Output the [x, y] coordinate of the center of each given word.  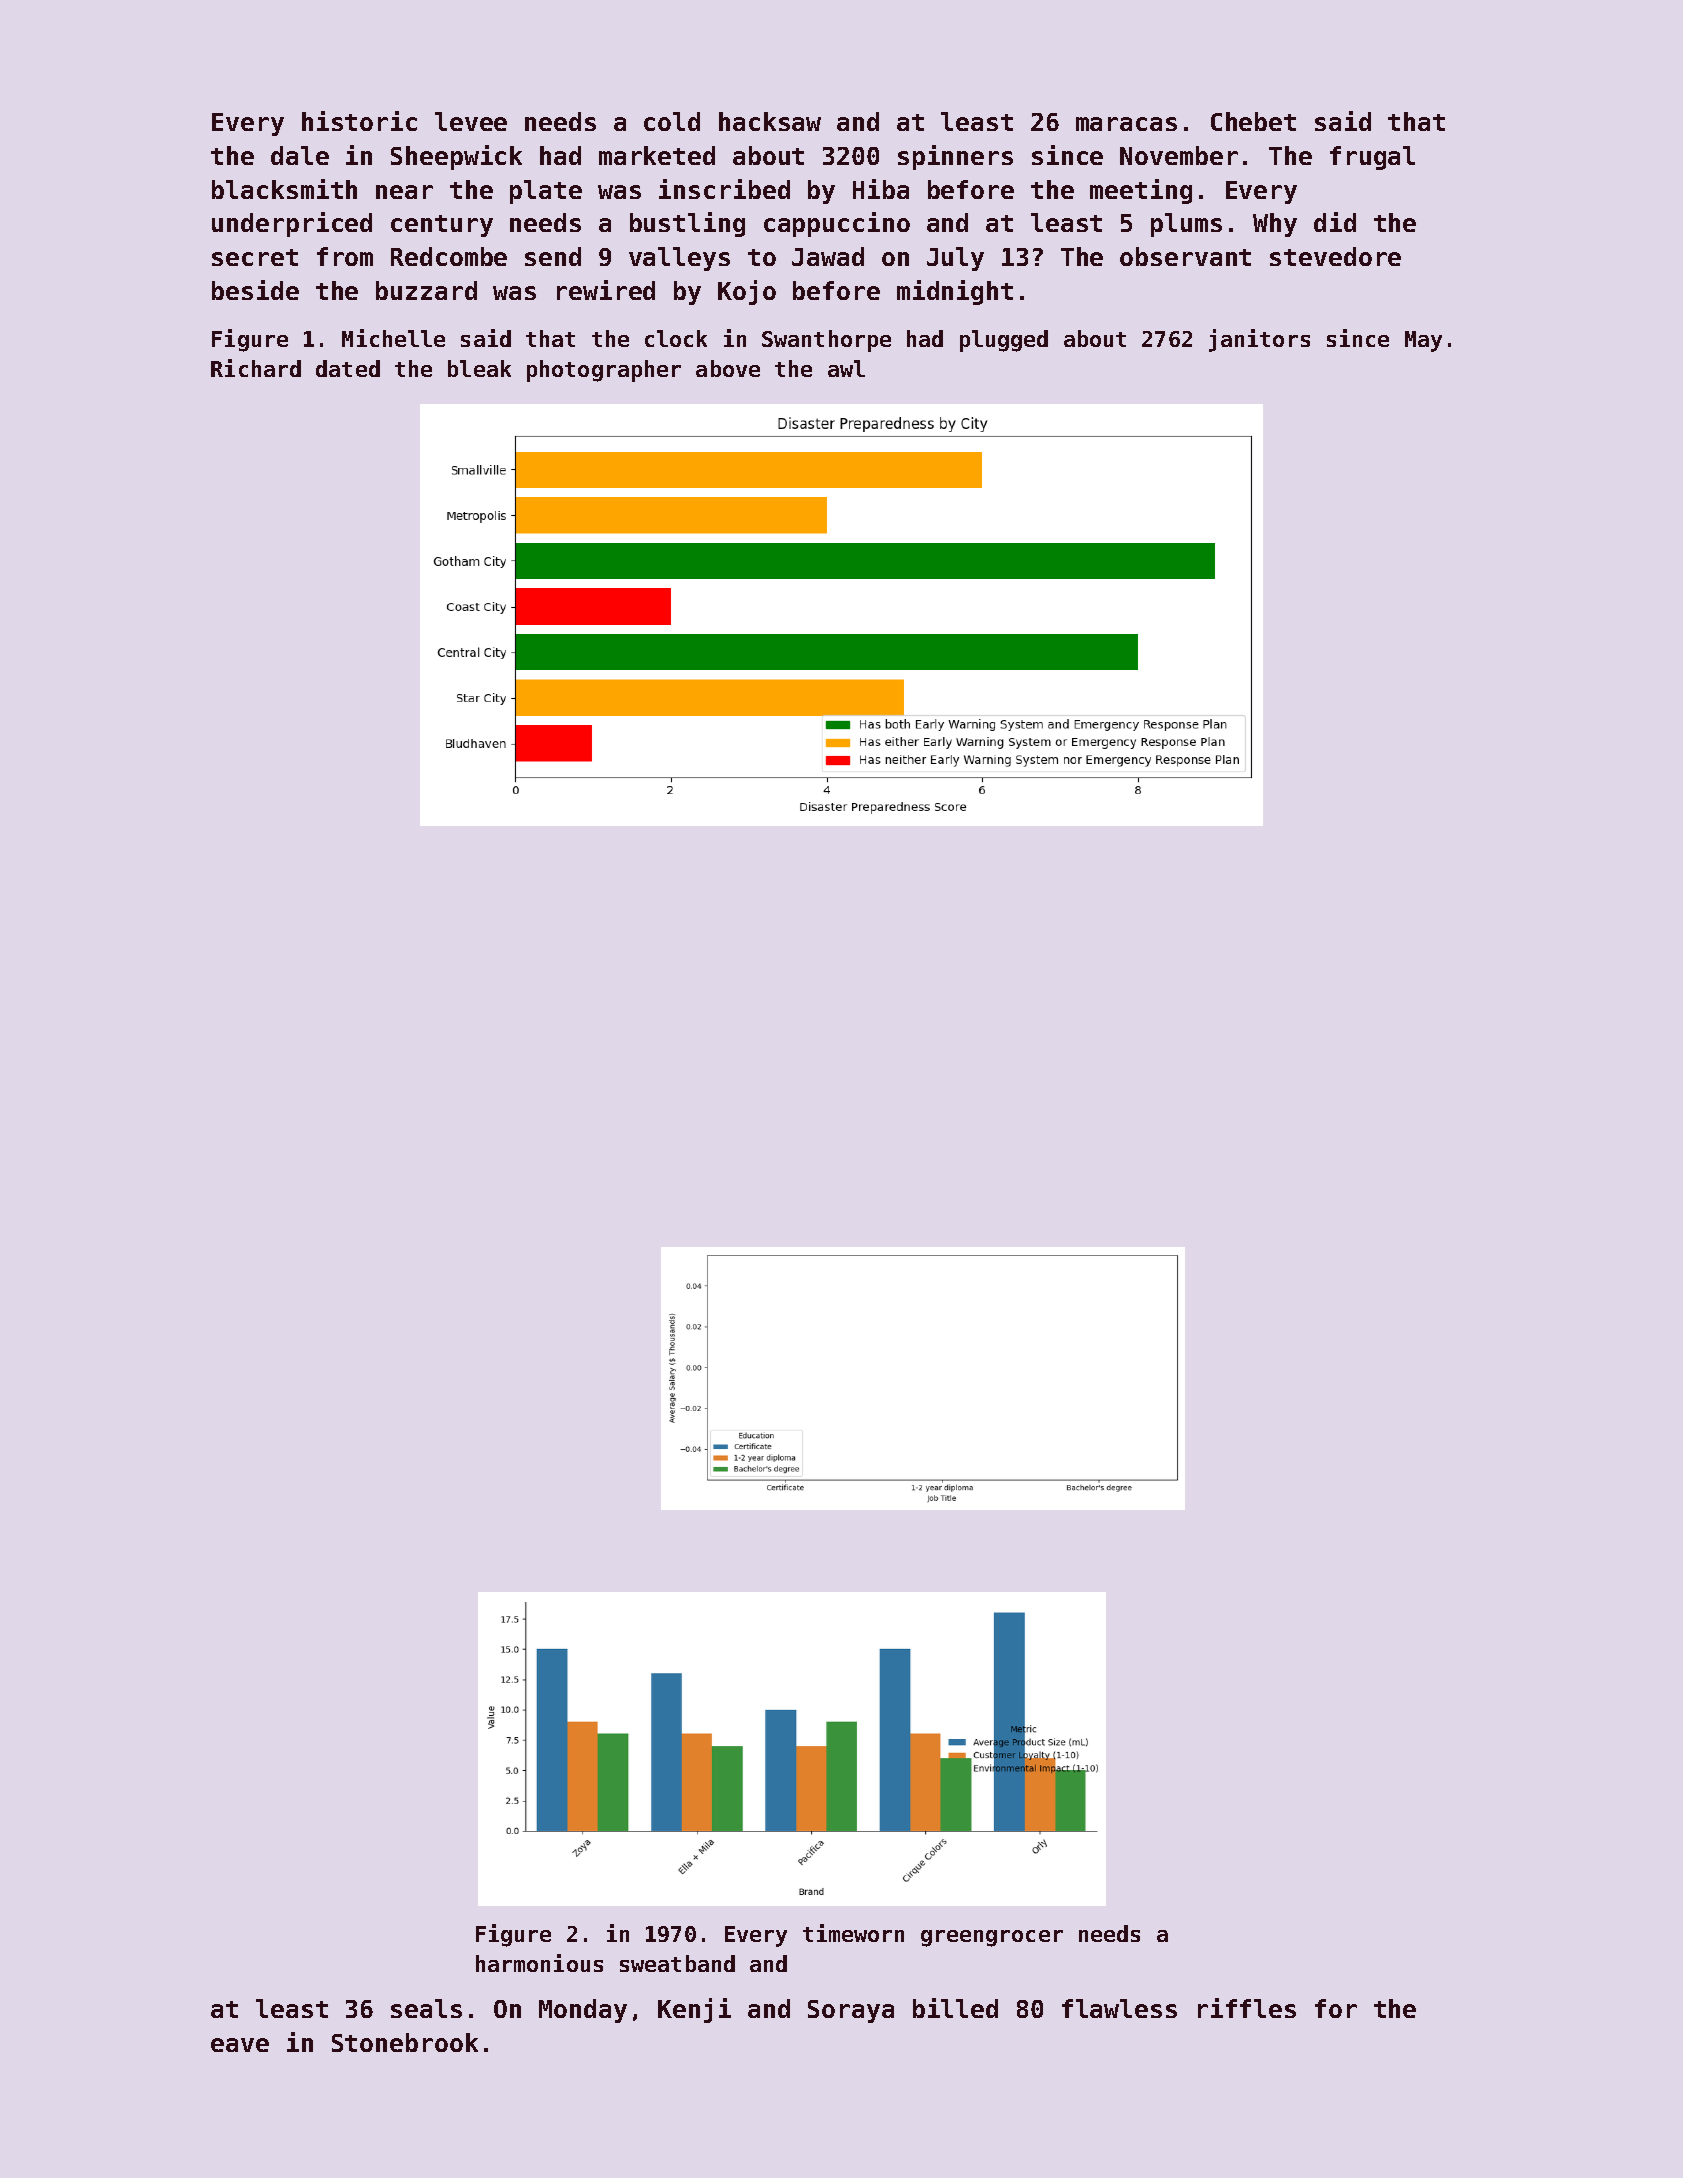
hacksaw [770, 121]
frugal [1372, 158]
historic [359, 121]
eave [240, 2045]
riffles [1247, 2008]
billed [955, 2008]
